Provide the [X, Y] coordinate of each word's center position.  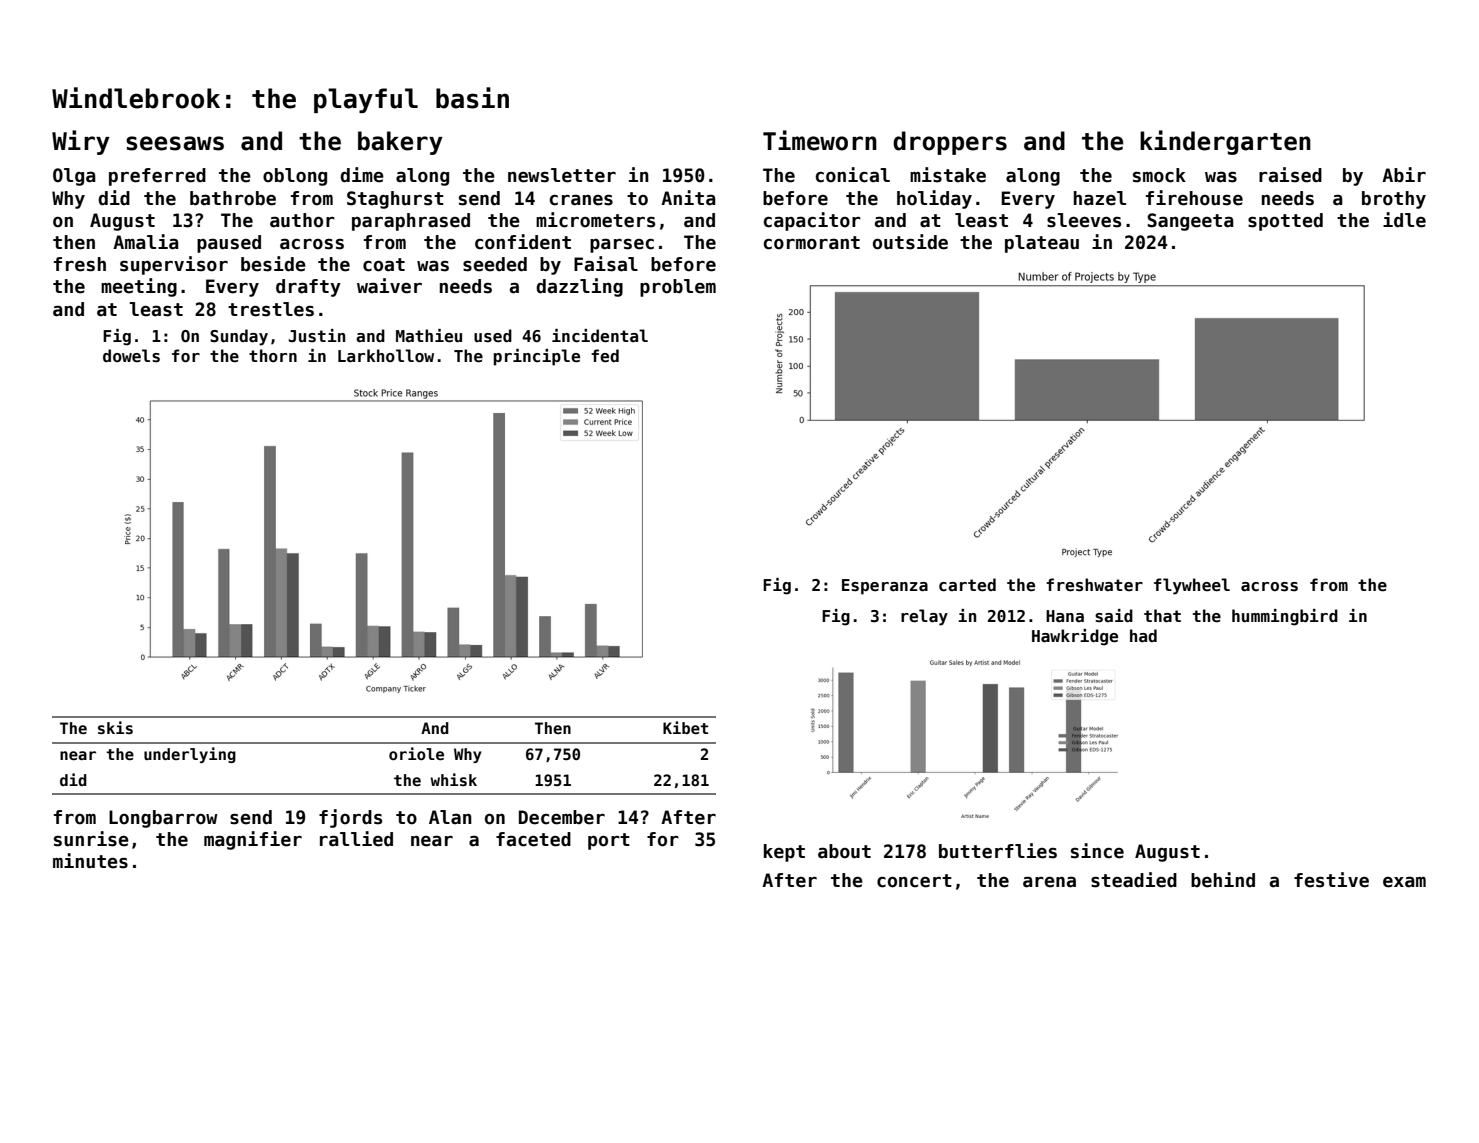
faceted [533, 839]
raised [1290, 175]
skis [115, 727]
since [1097, 851]
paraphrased [411, 222]
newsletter [562, 175]
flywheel [1192, 586]
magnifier [253, 840]
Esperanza [885, 587]
